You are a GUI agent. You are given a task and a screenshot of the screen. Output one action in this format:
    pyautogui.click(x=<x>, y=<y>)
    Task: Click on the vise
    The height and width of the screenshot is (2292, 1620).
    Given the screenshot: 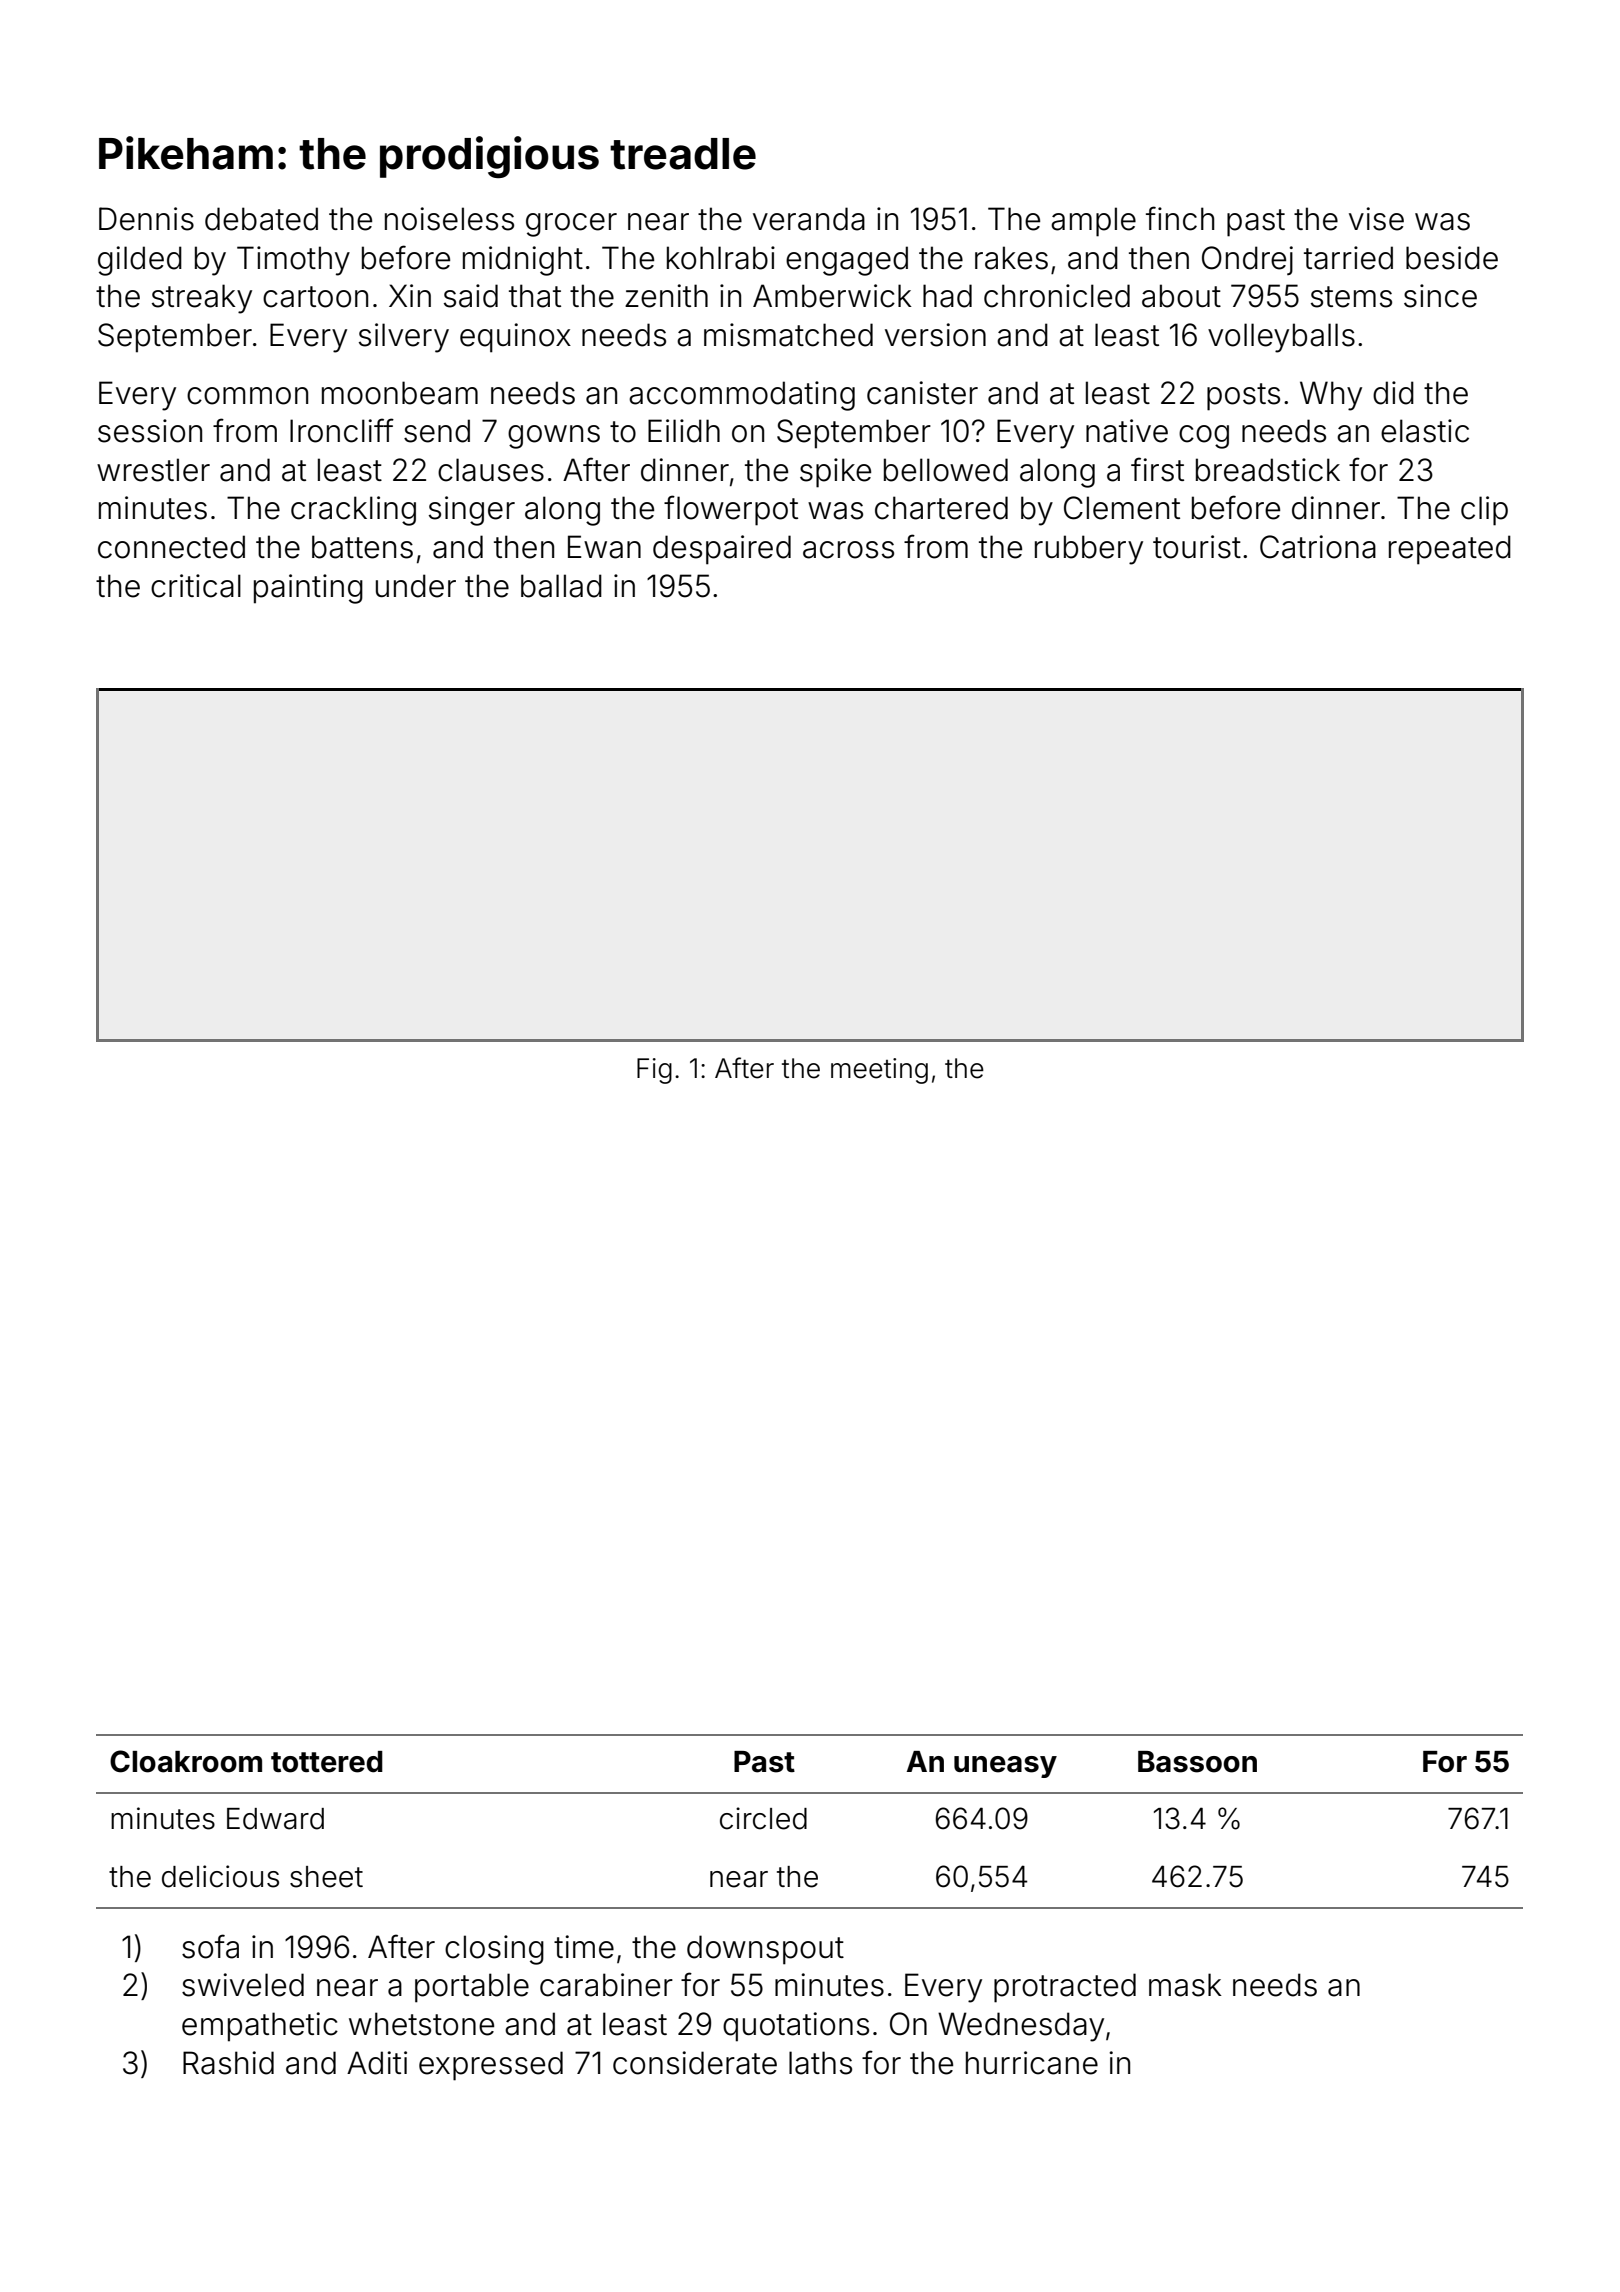 What is the action you would take?
    pyautogui.click(x=1376, y=219)
